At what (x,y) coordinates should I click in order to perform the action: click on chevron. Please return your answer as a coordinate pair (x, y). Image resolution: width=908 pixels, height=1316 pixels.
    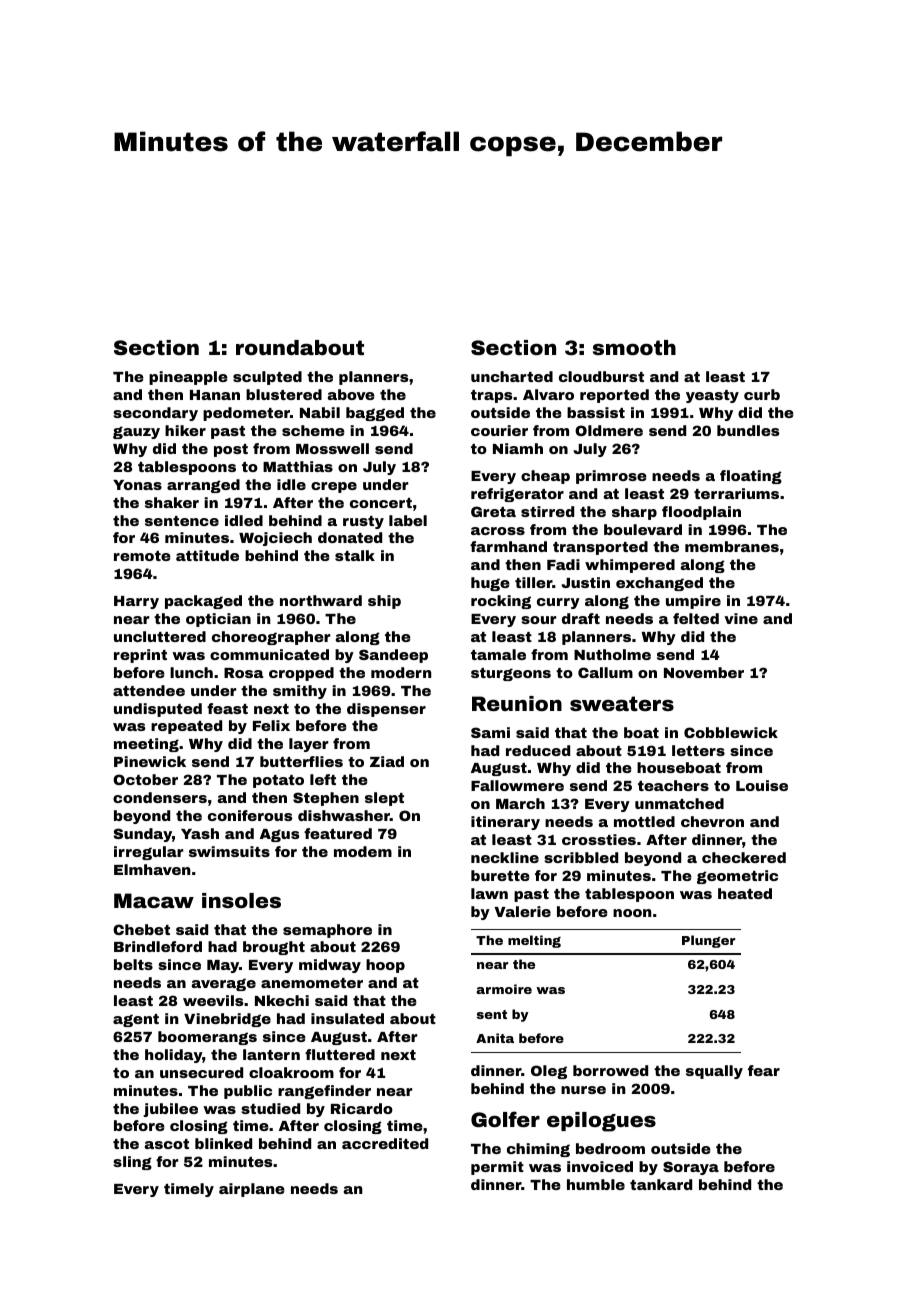
    Looking at the image, I should click on (712, 821).
